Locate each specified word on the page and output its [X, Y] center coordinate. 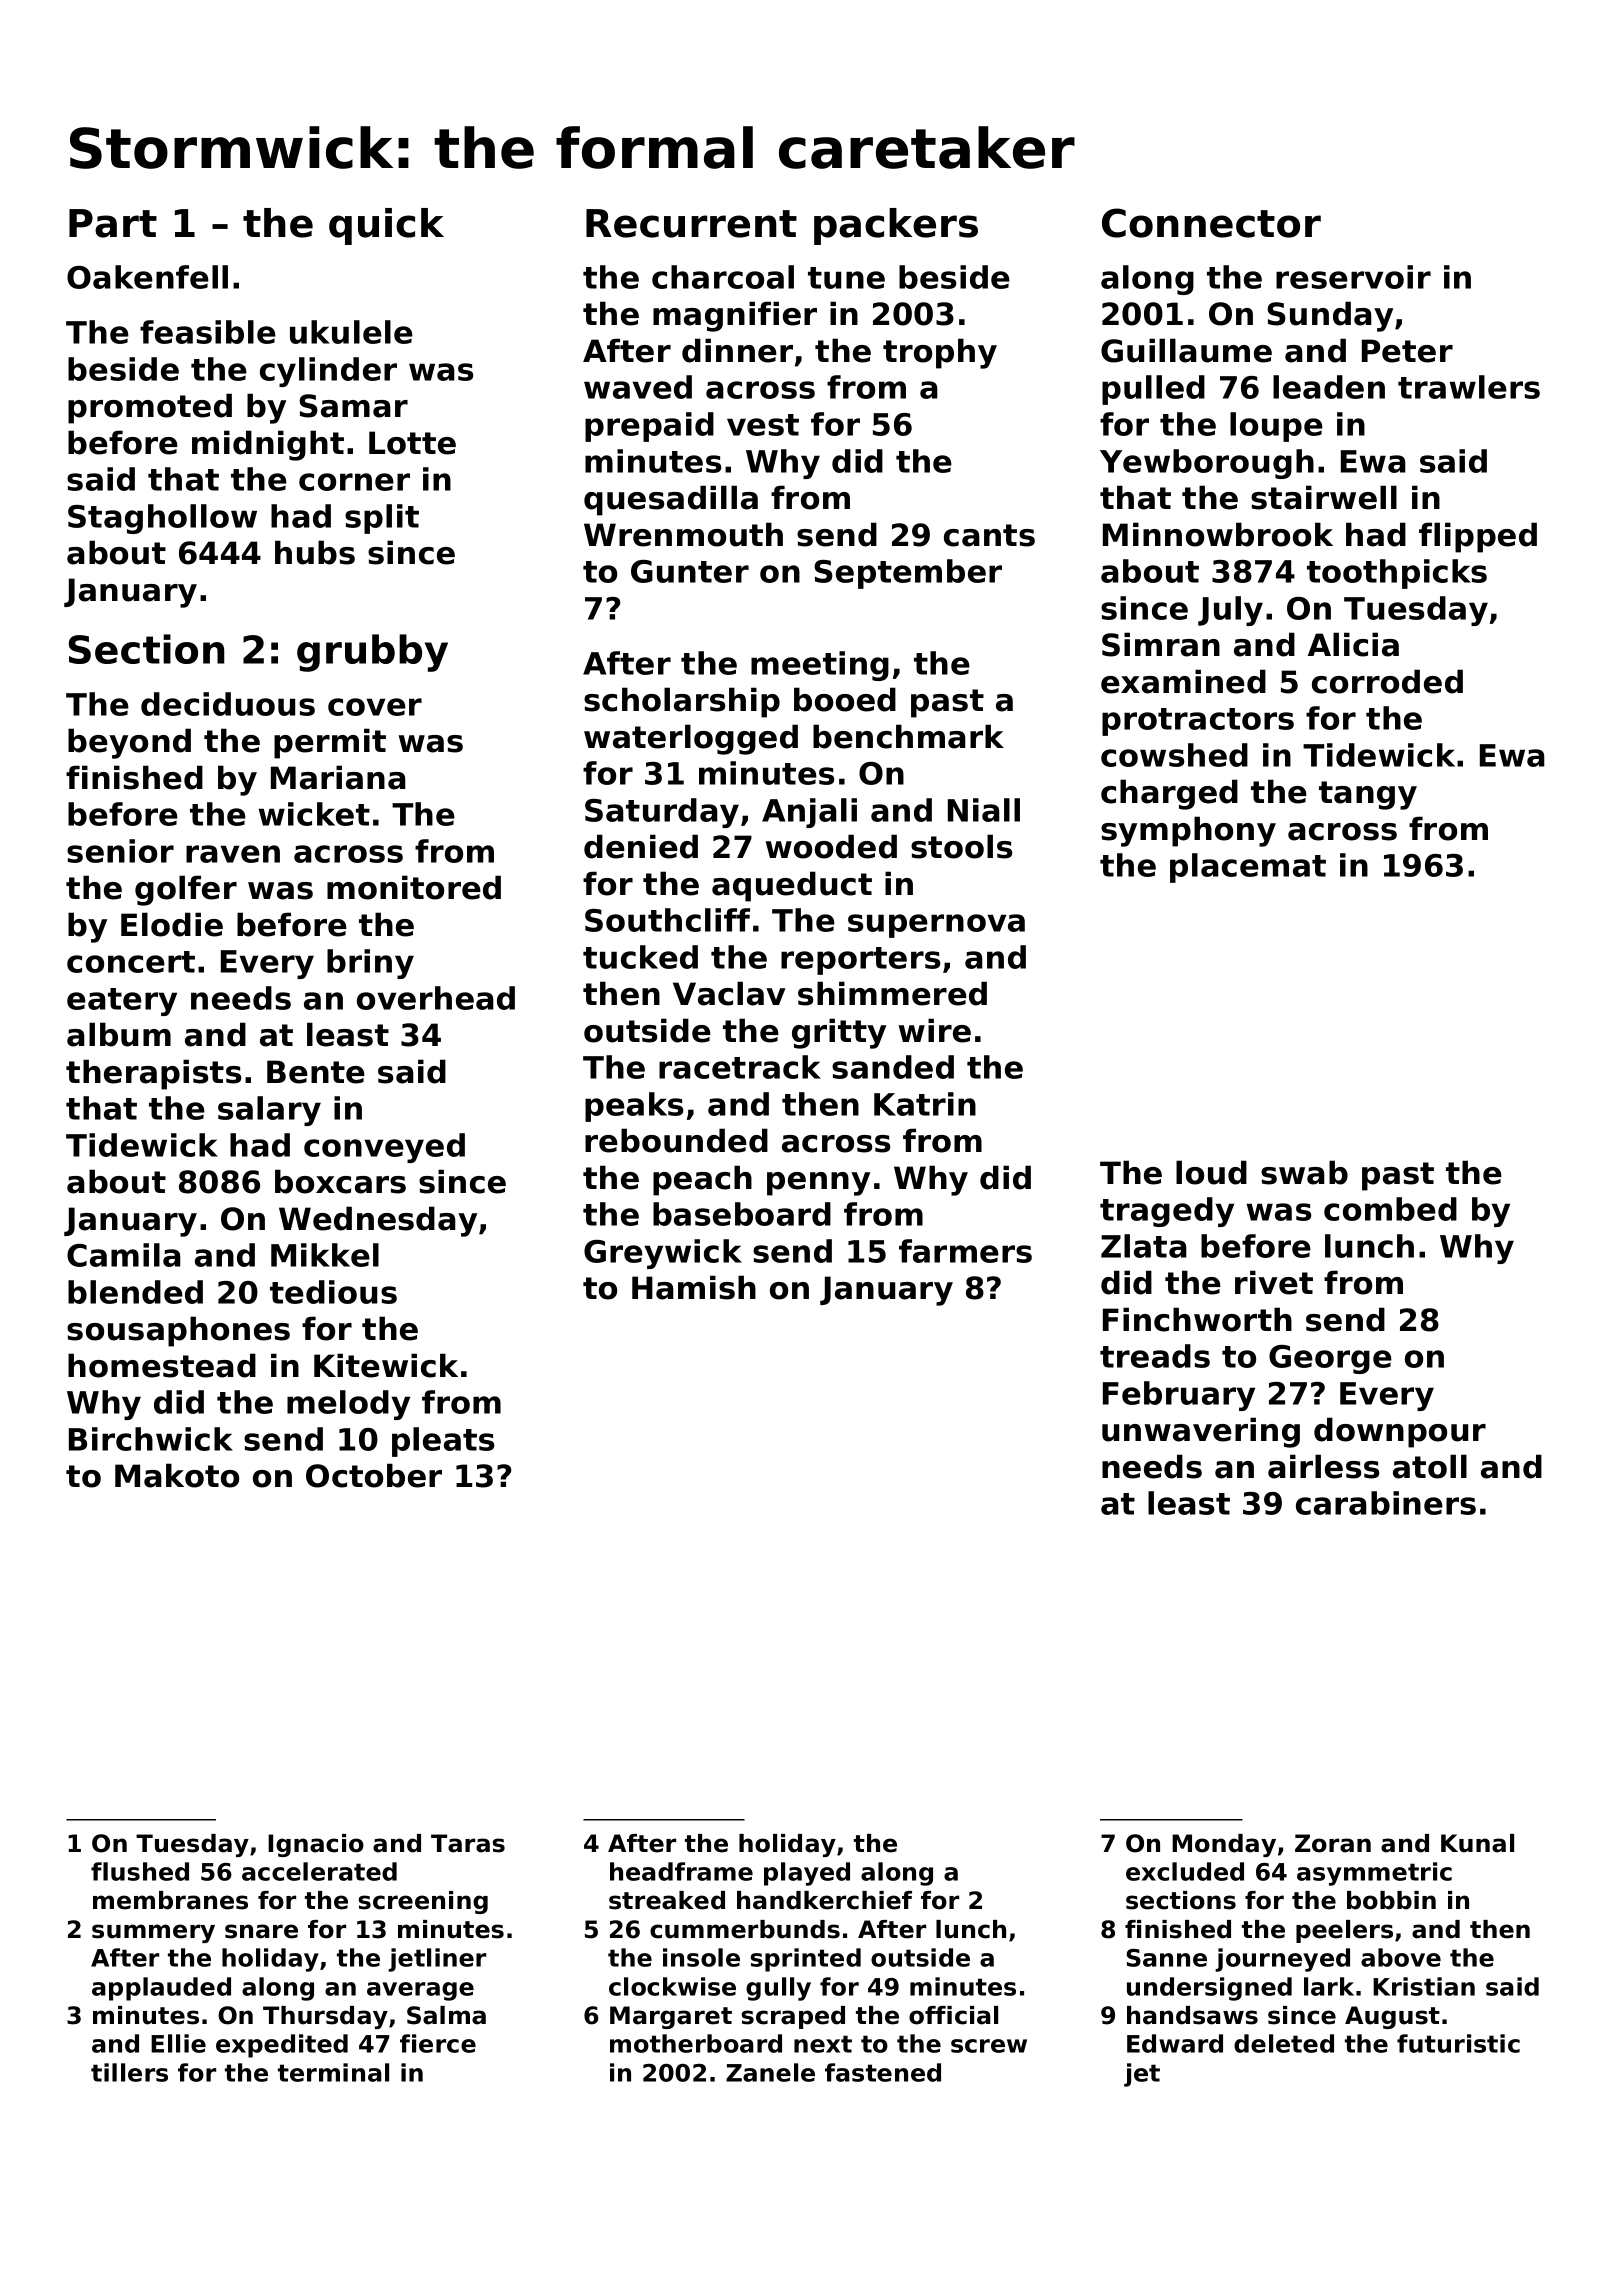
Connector [1211, 223]
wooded [831, 846]
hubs [315, 552]
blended [135, 1292]
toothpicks [1397, 574]
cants [989, 535]
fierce [438, 2043]
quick [386, 226]
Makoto [177, 1475]
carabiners [1386, 1503]
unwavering [1201, 1432]
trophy [940, 353]
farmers [965, 1251]
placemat [1248, 868]
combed [1390, 1209]
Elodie [172, 924]
